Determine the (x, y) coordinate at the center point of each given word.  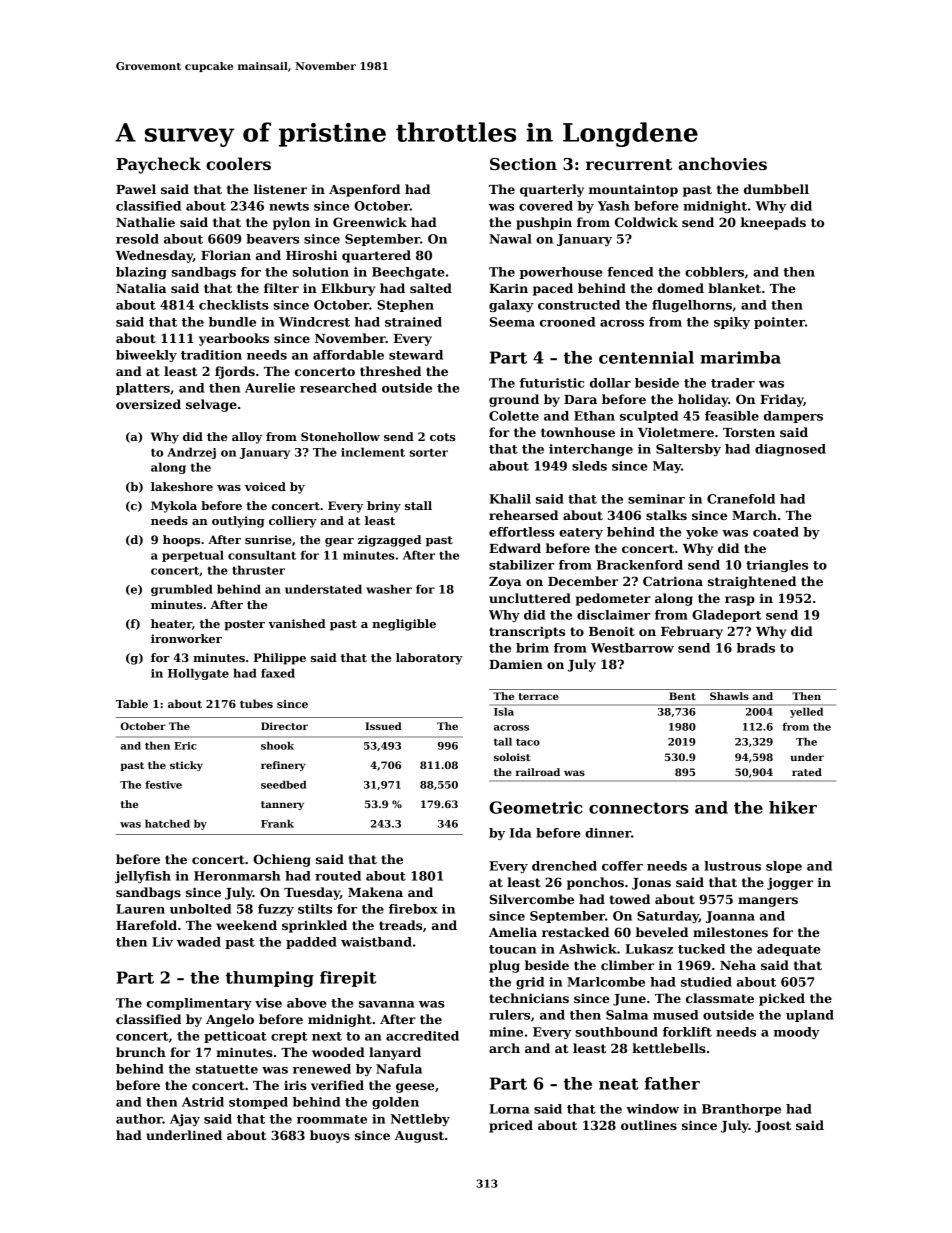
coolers (238, 164)
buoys (330, 1136)
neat (619, 1084)
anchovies (722, 164)
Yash (614, 206)
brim (532, 648)
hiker (793, 807)
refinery (283, 766)
